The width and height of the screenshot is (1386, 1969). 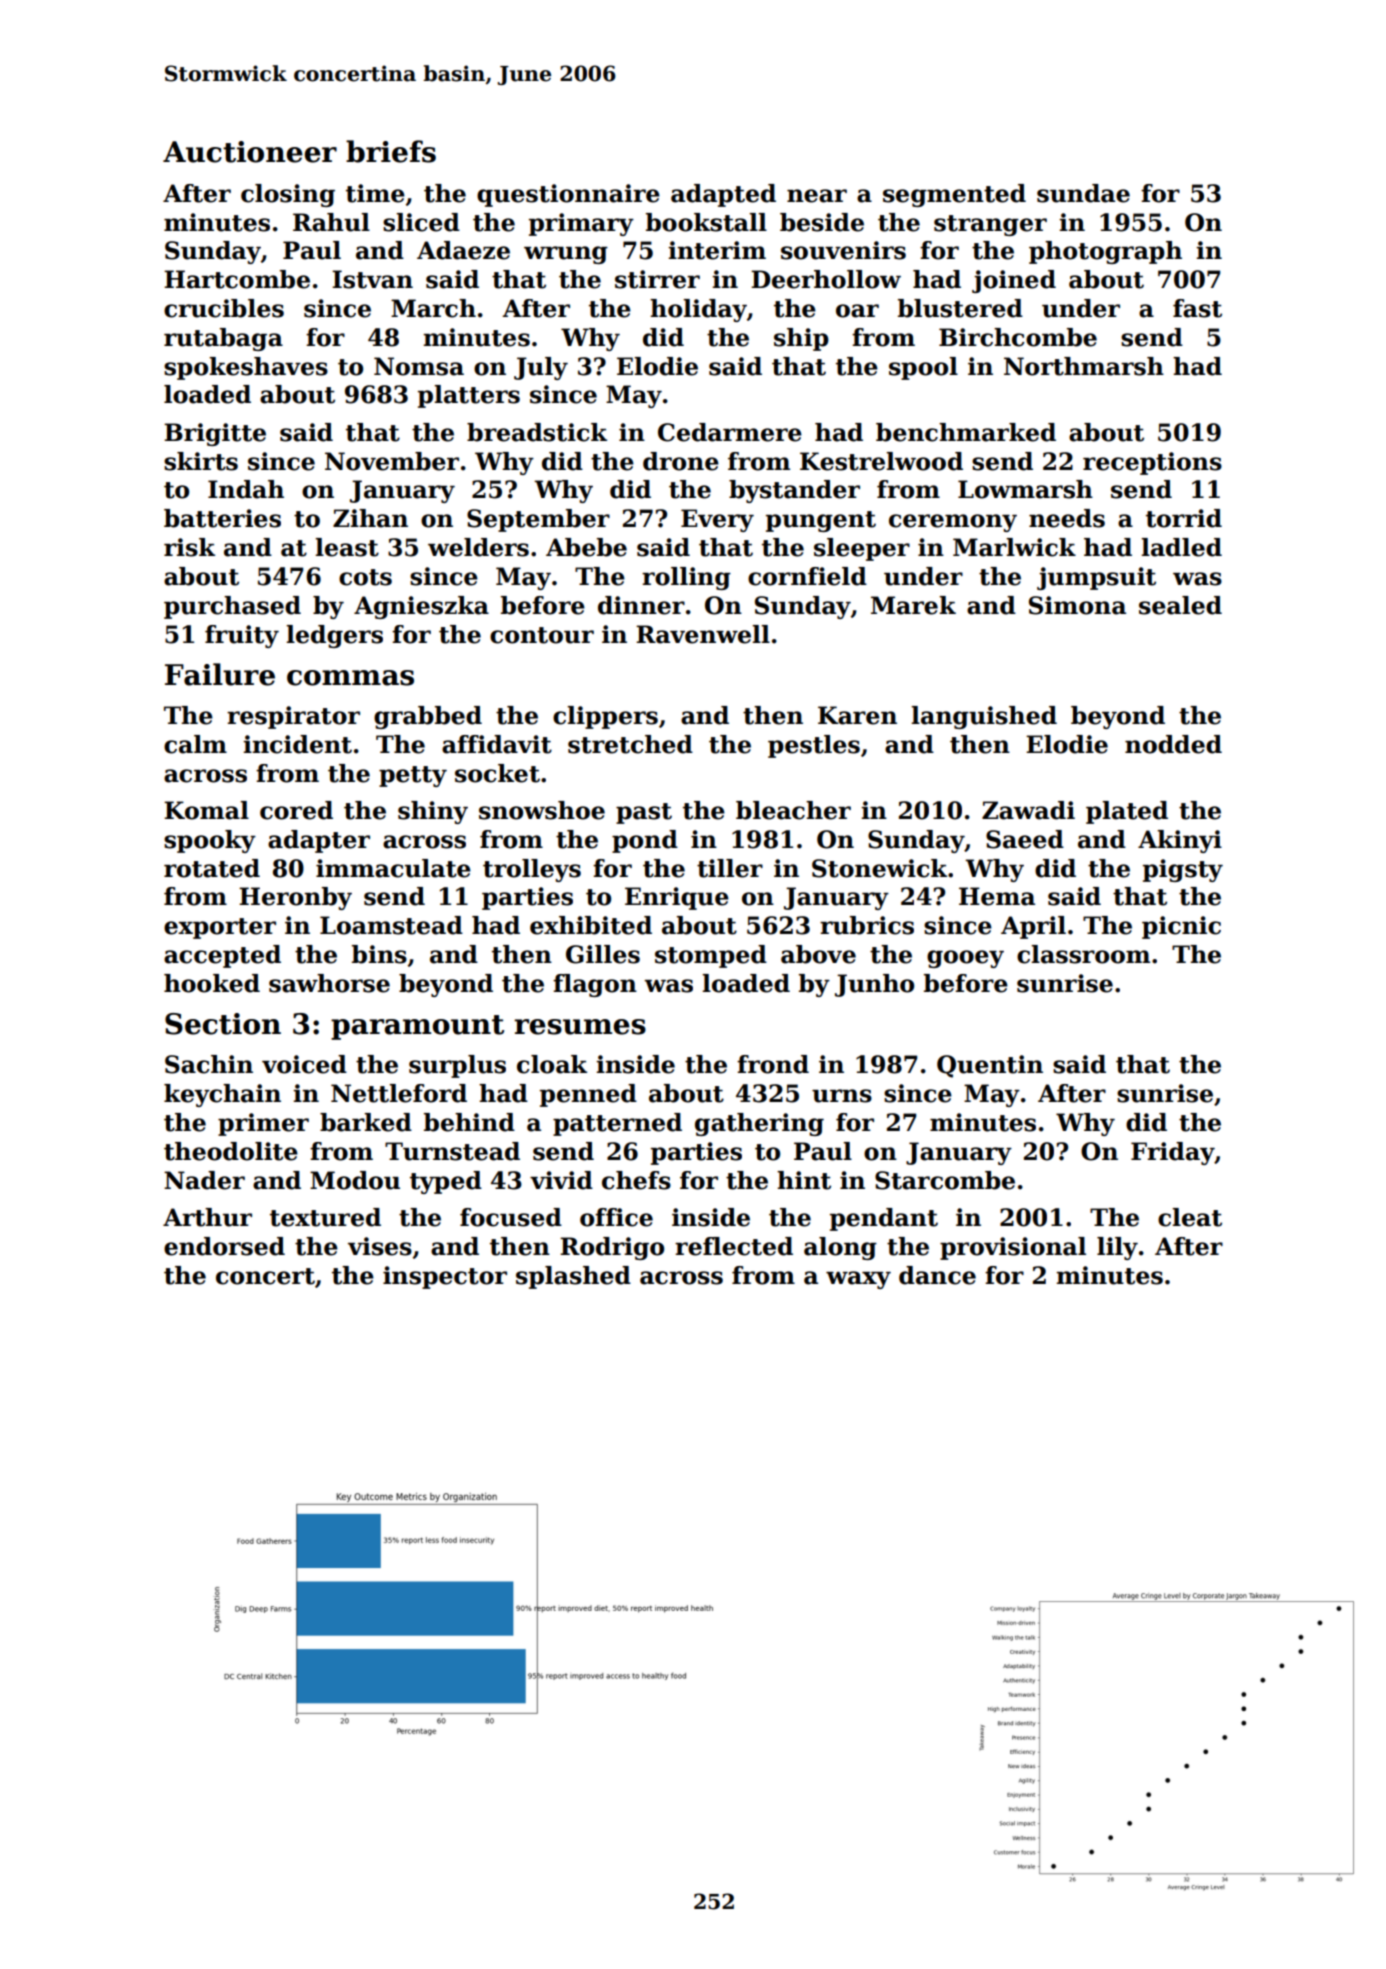 What do you see at coordinates (706, 222) in the screenshot?
I see `bookstall` at bounding box center [706, 222].
